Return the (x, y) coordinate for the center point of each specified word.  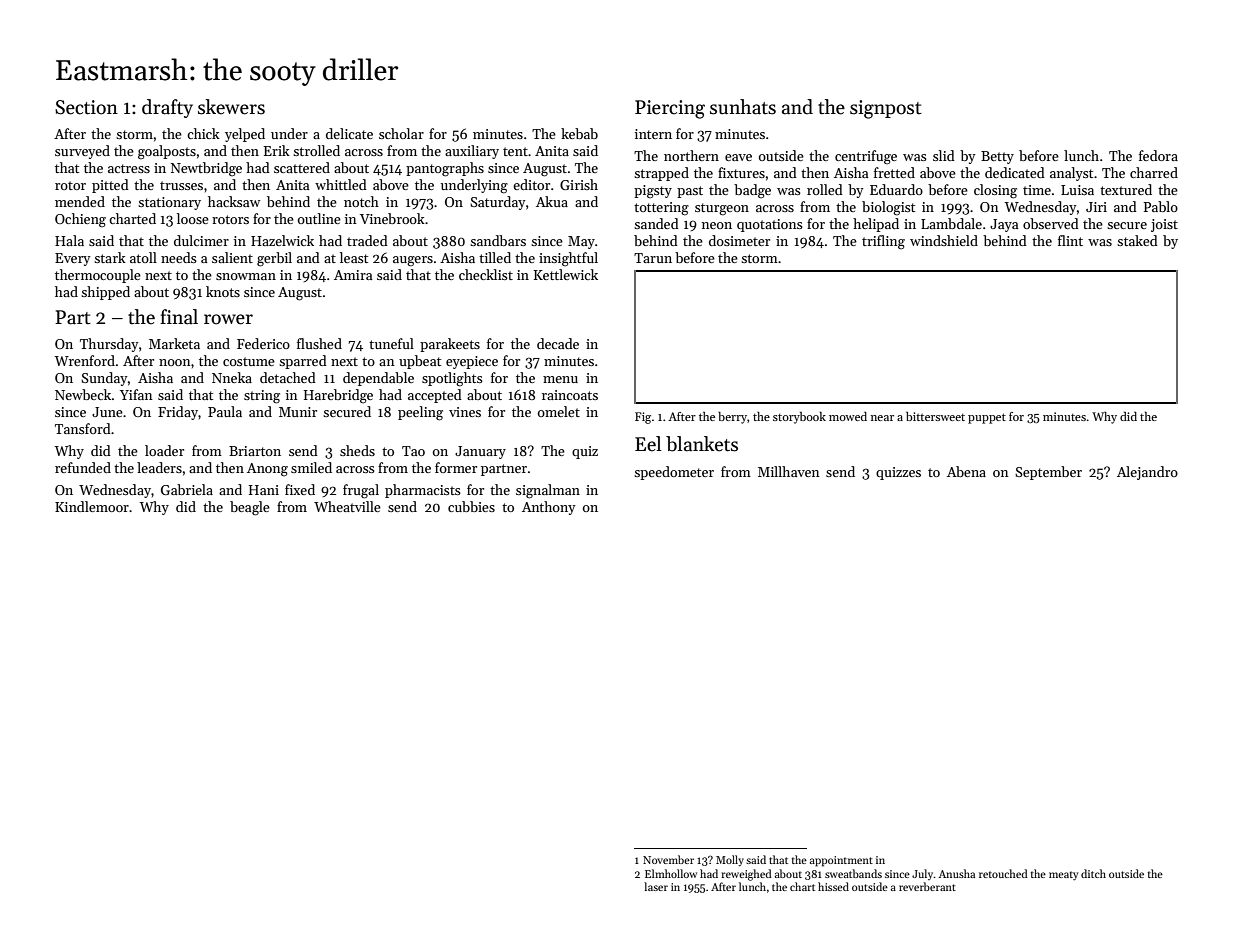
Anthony (549, 508)
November (668, 859)
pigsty (653, 192)
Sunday (104, 379)
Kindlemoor (92, 506)
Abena (966, 471)
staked (1137, 240)
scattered (302, 167)
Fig (643, 418)
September (1048, 473)
